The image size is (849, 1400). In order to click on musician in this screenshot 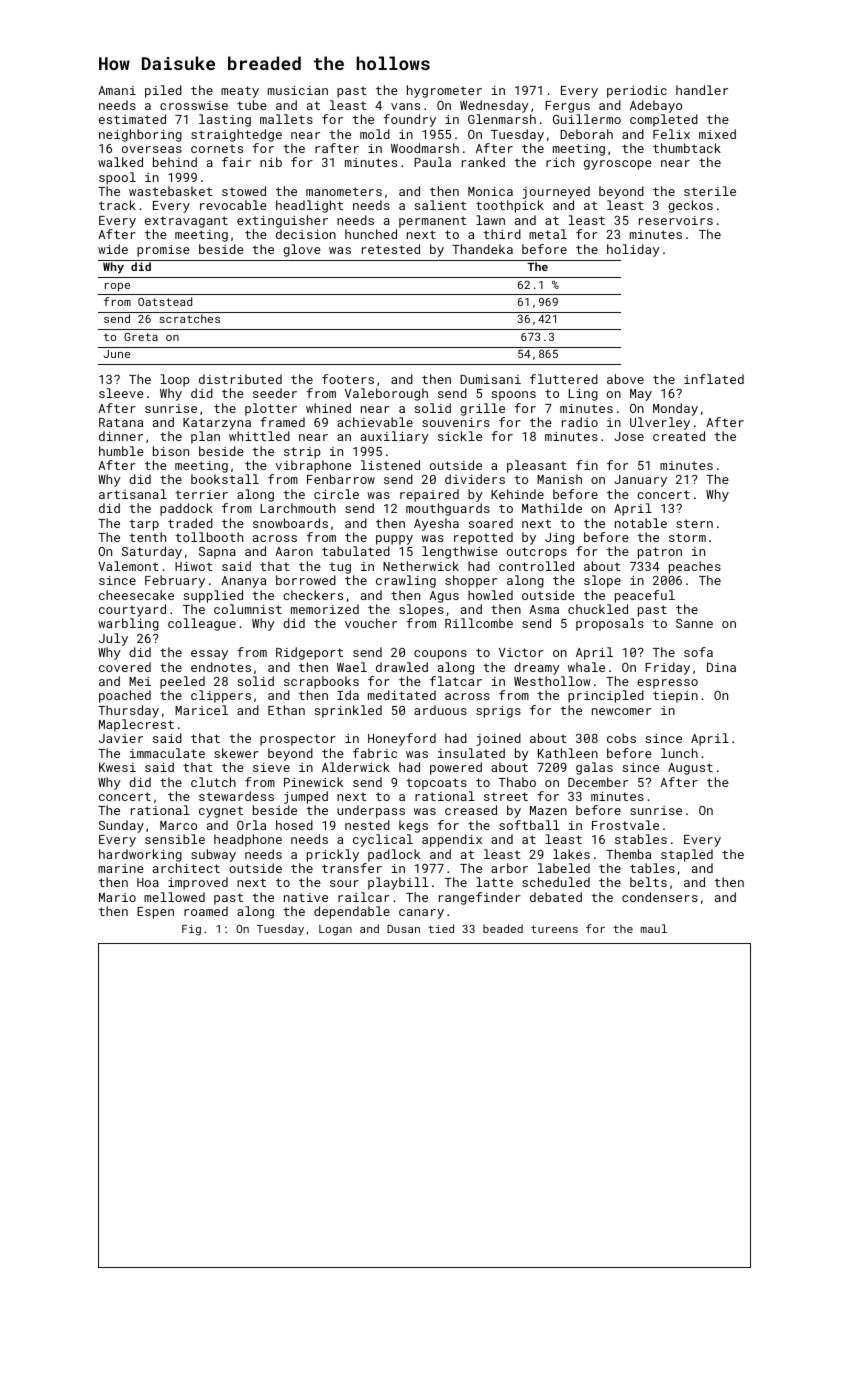, I will do `click(298, 90)`.
